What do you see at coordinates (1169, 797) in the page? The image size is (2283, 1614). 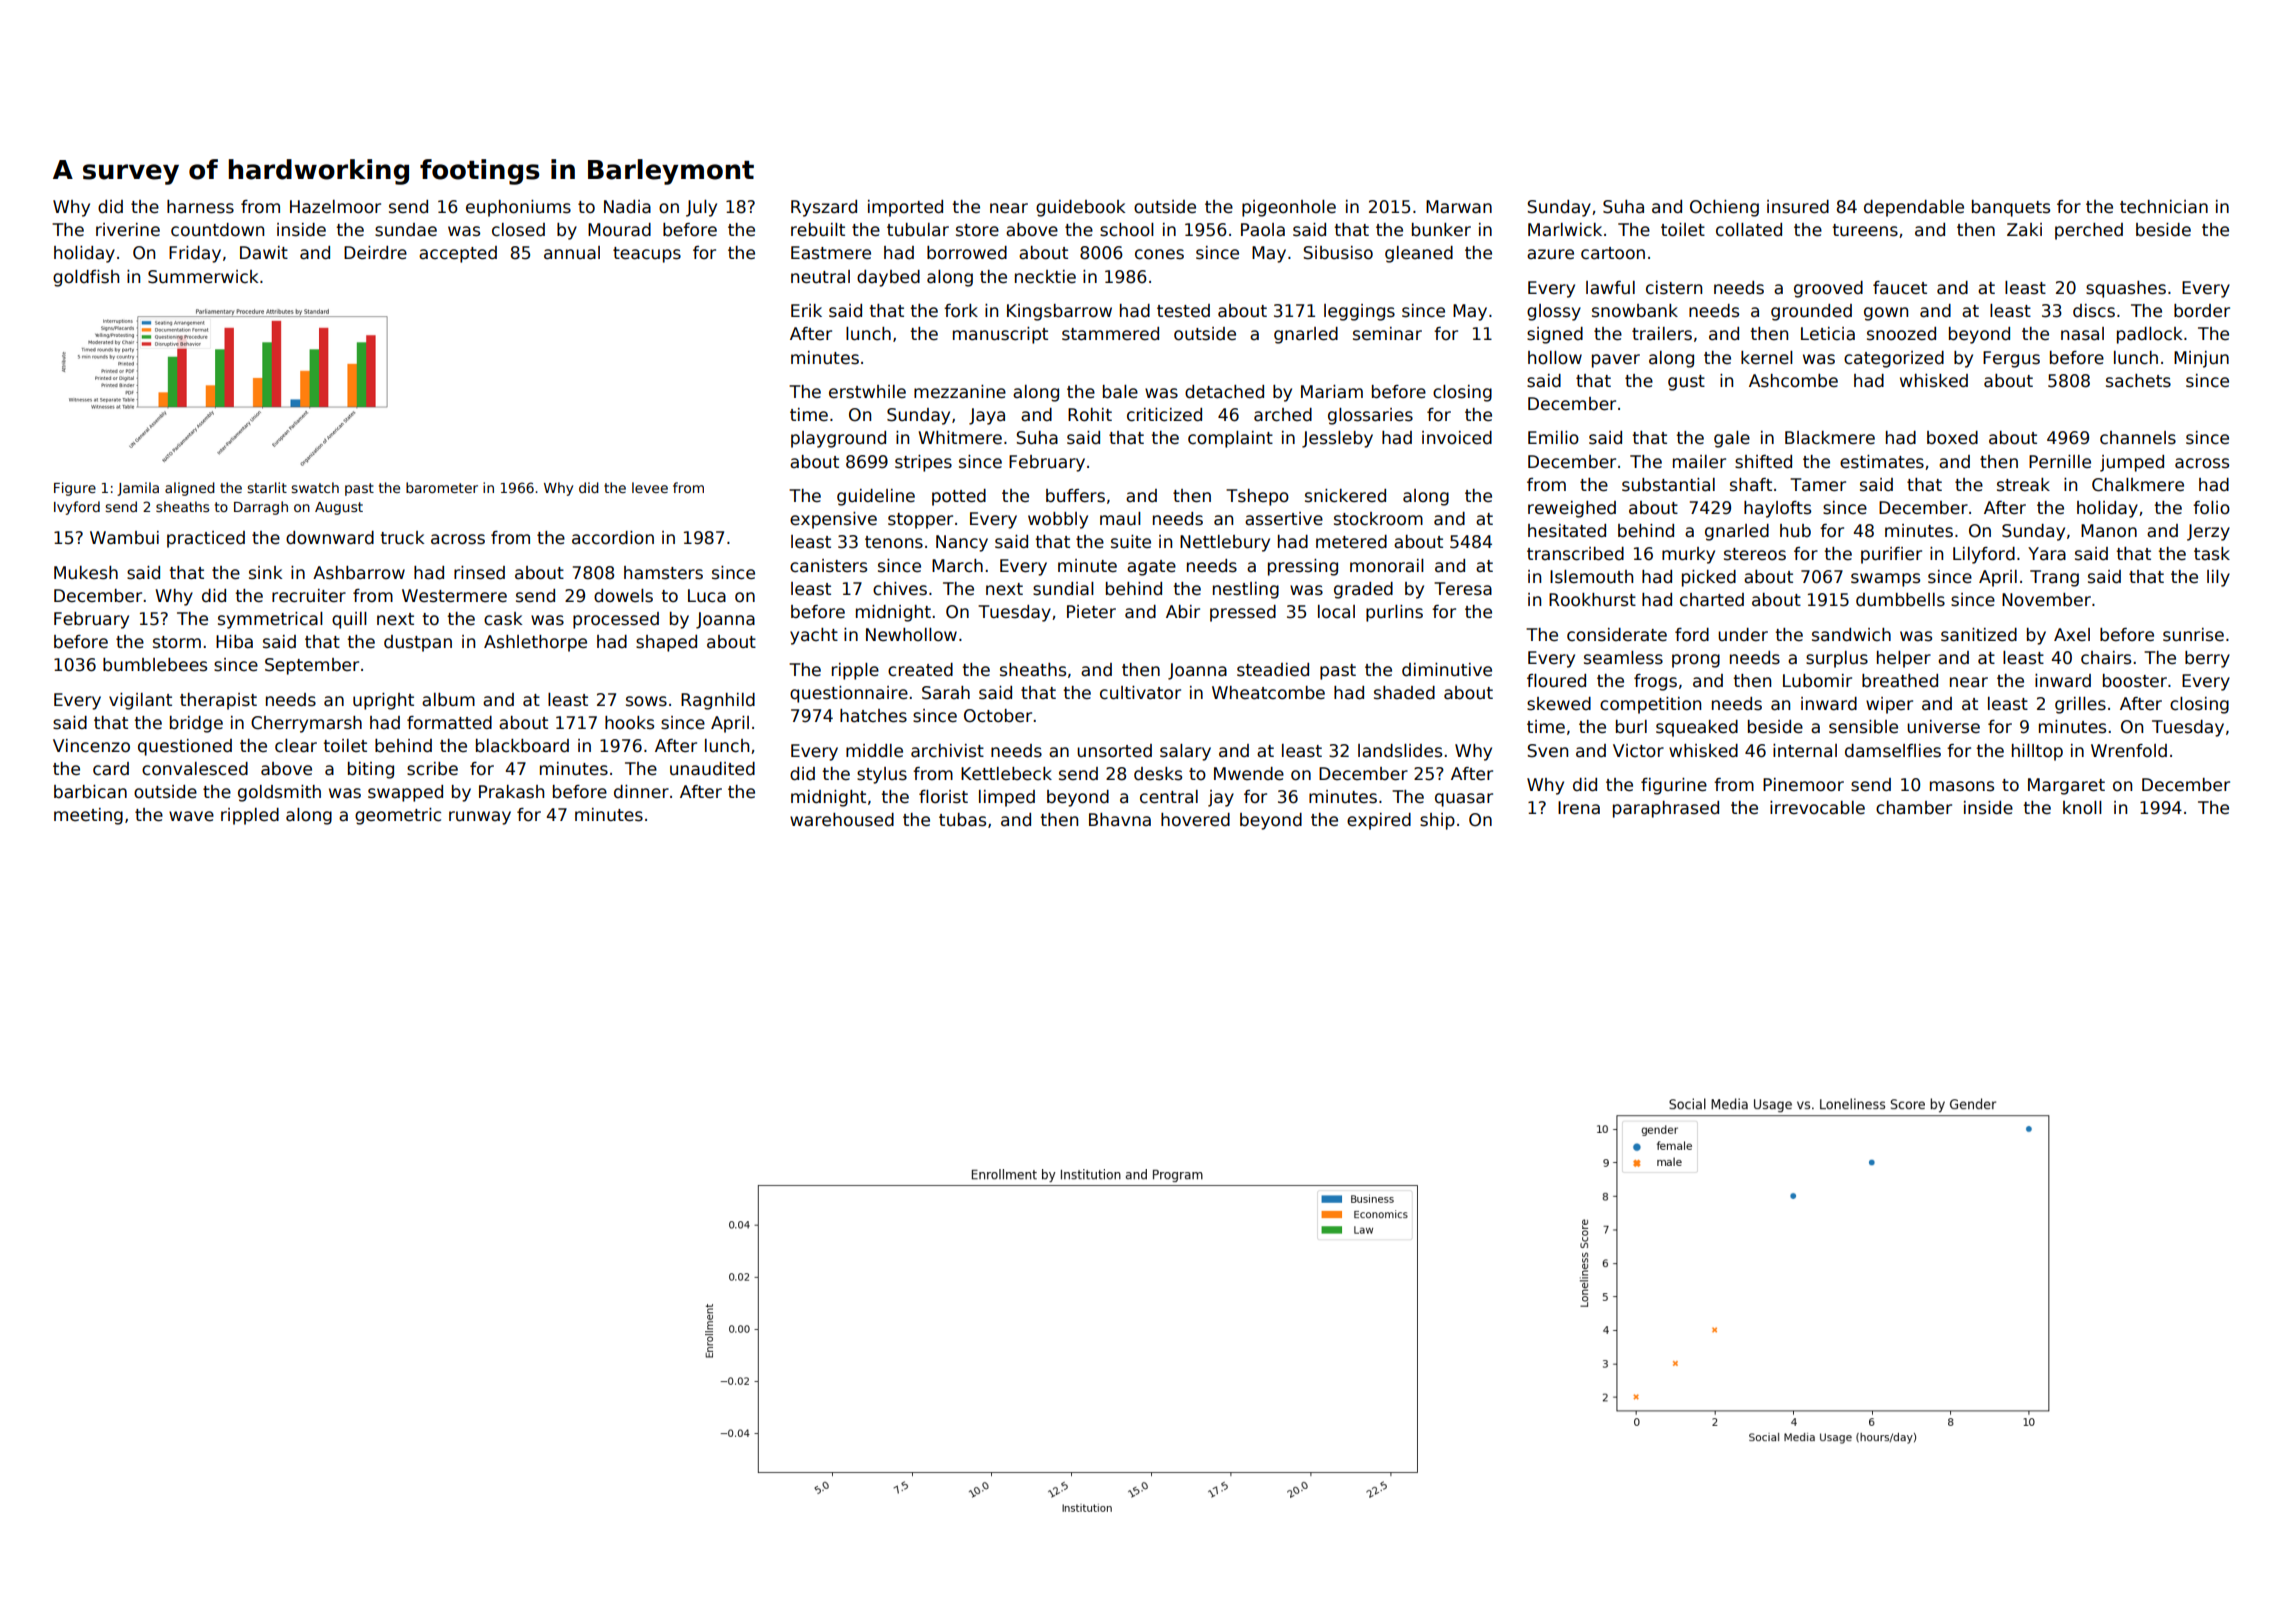 I see `central` at bounding box center [1169, 797].
